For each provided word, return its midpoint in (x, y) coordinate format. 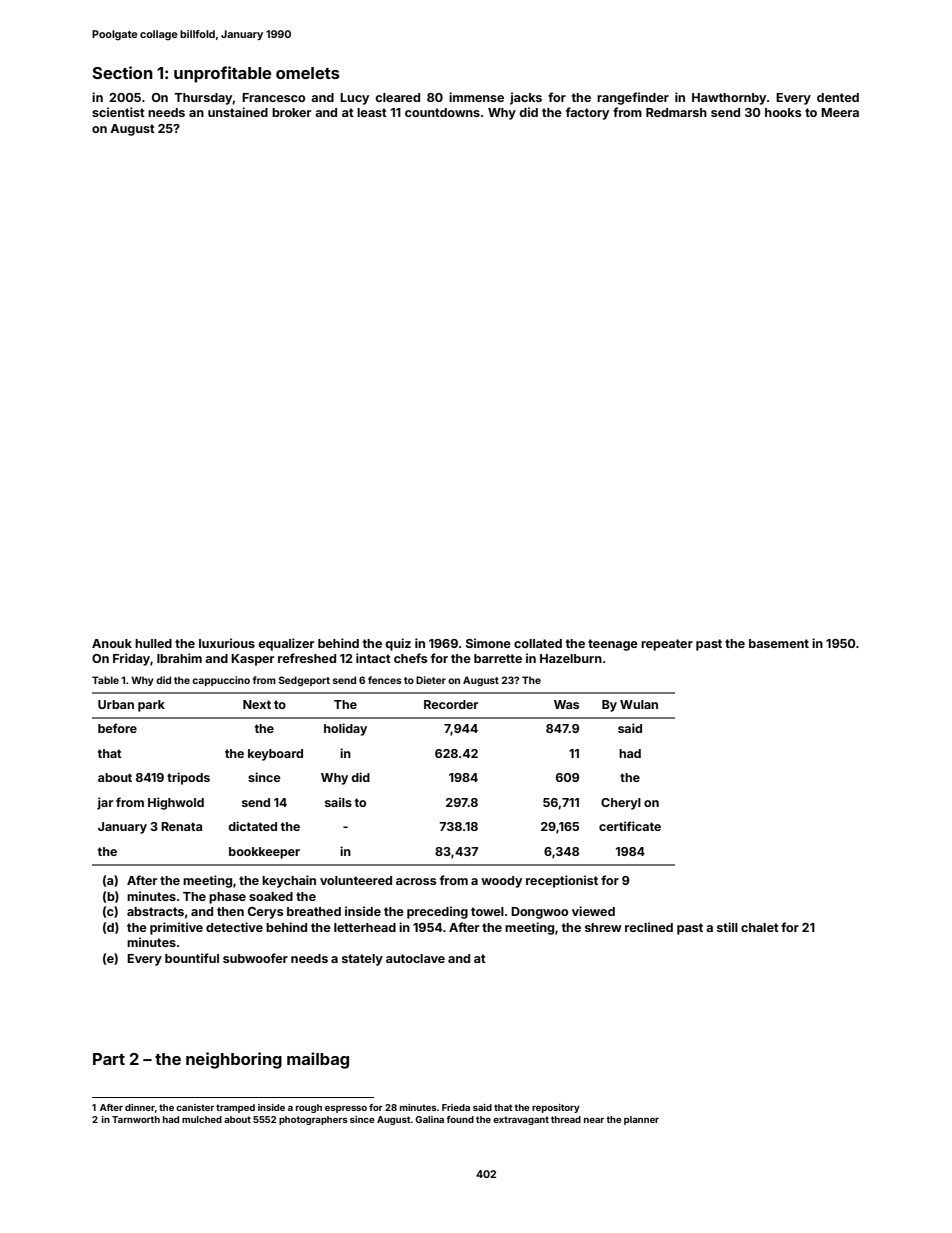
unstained (238, 112)
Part (109, 1059)
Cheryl (621, 804)
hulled (153, 643)
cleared (397, 97)
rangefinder (633, 98)
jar (105, 803)
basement (779, 643)
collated (538, 643)
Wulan (639, 704)
